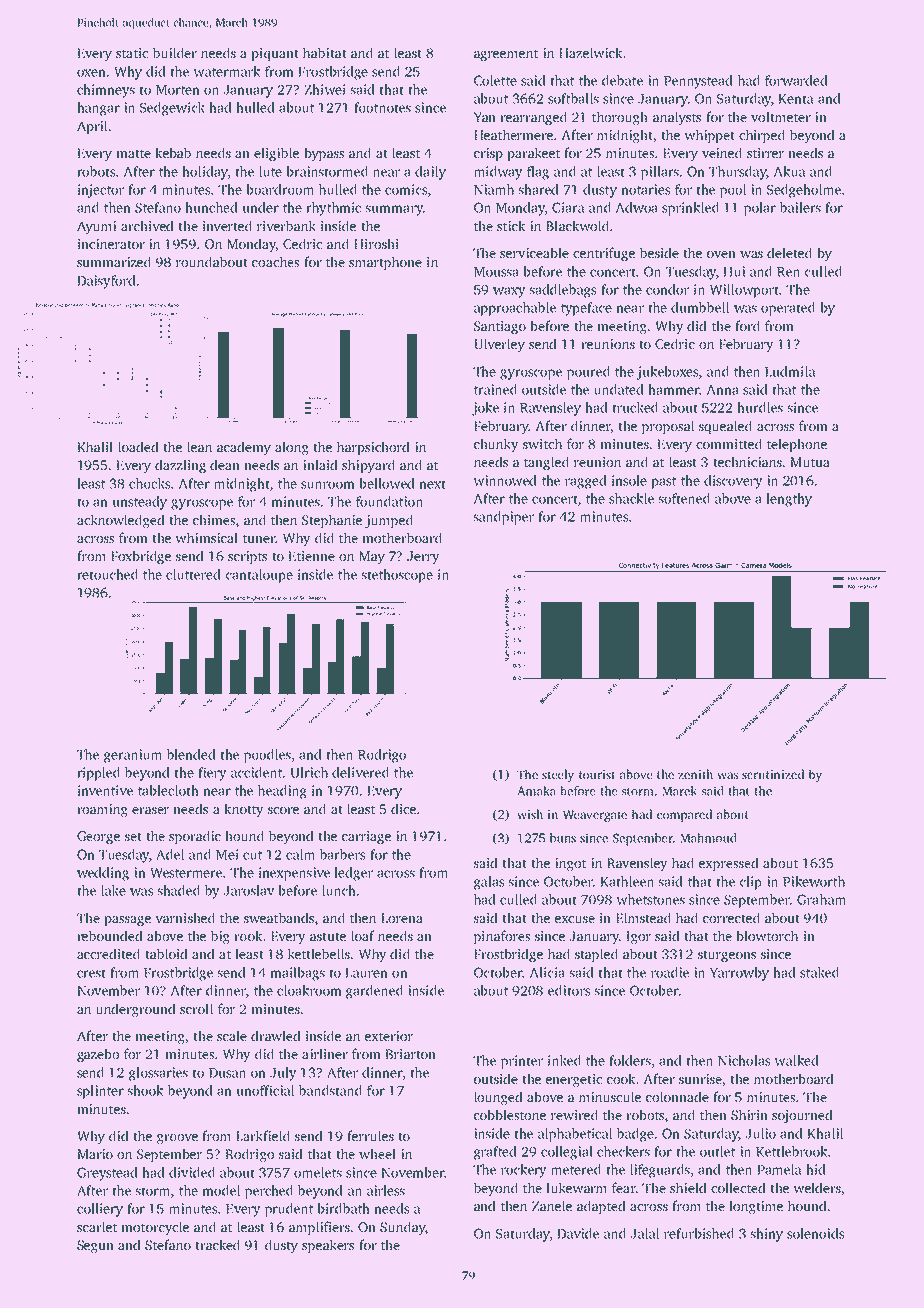 The height and width of the document is (1308, 924). Describe the element at coordinates (423, 557) in the document. I see `Jerry` at that location.
